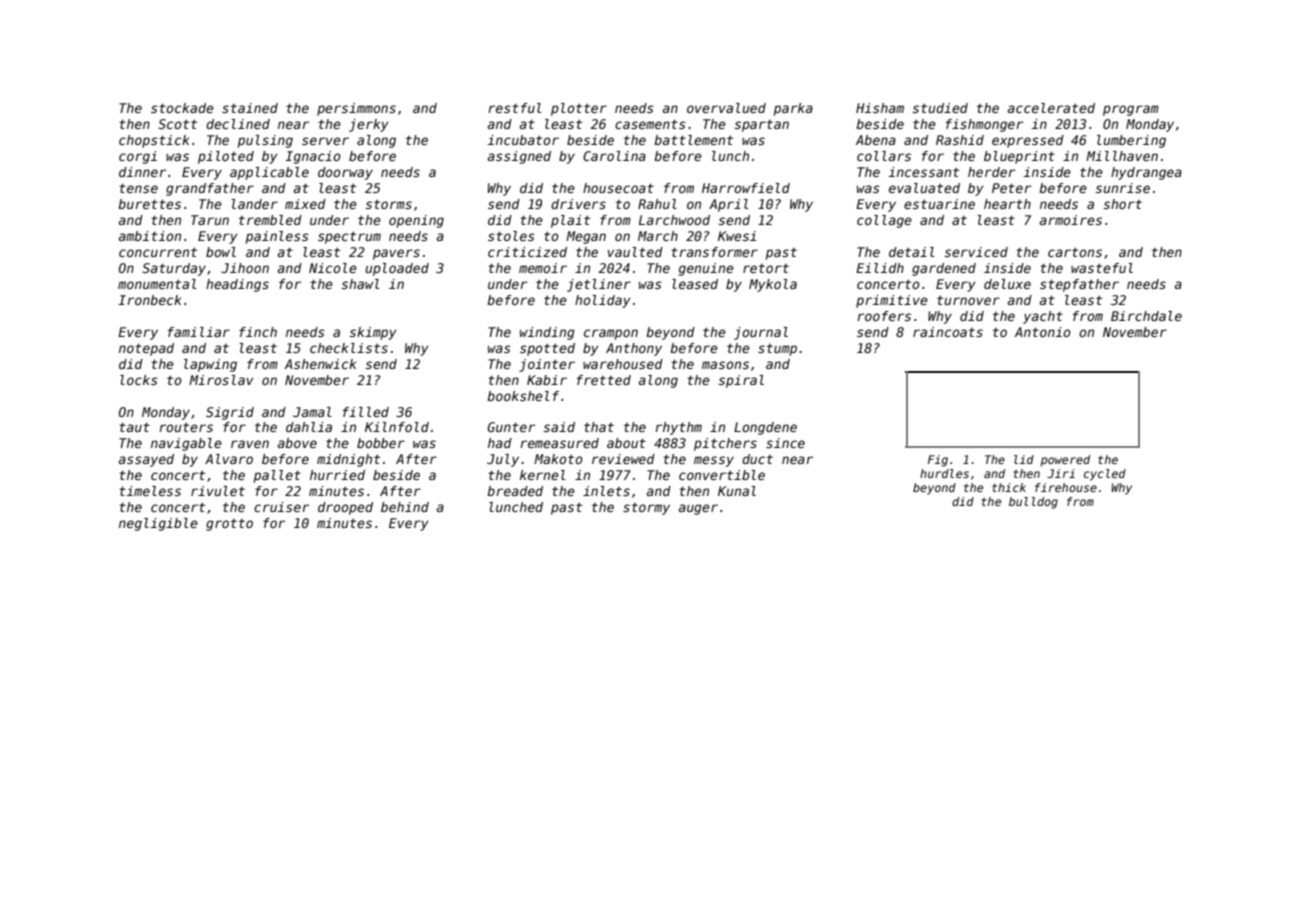 This document has height=924, width=1308. I want to click on collars, so click(884, 156).
